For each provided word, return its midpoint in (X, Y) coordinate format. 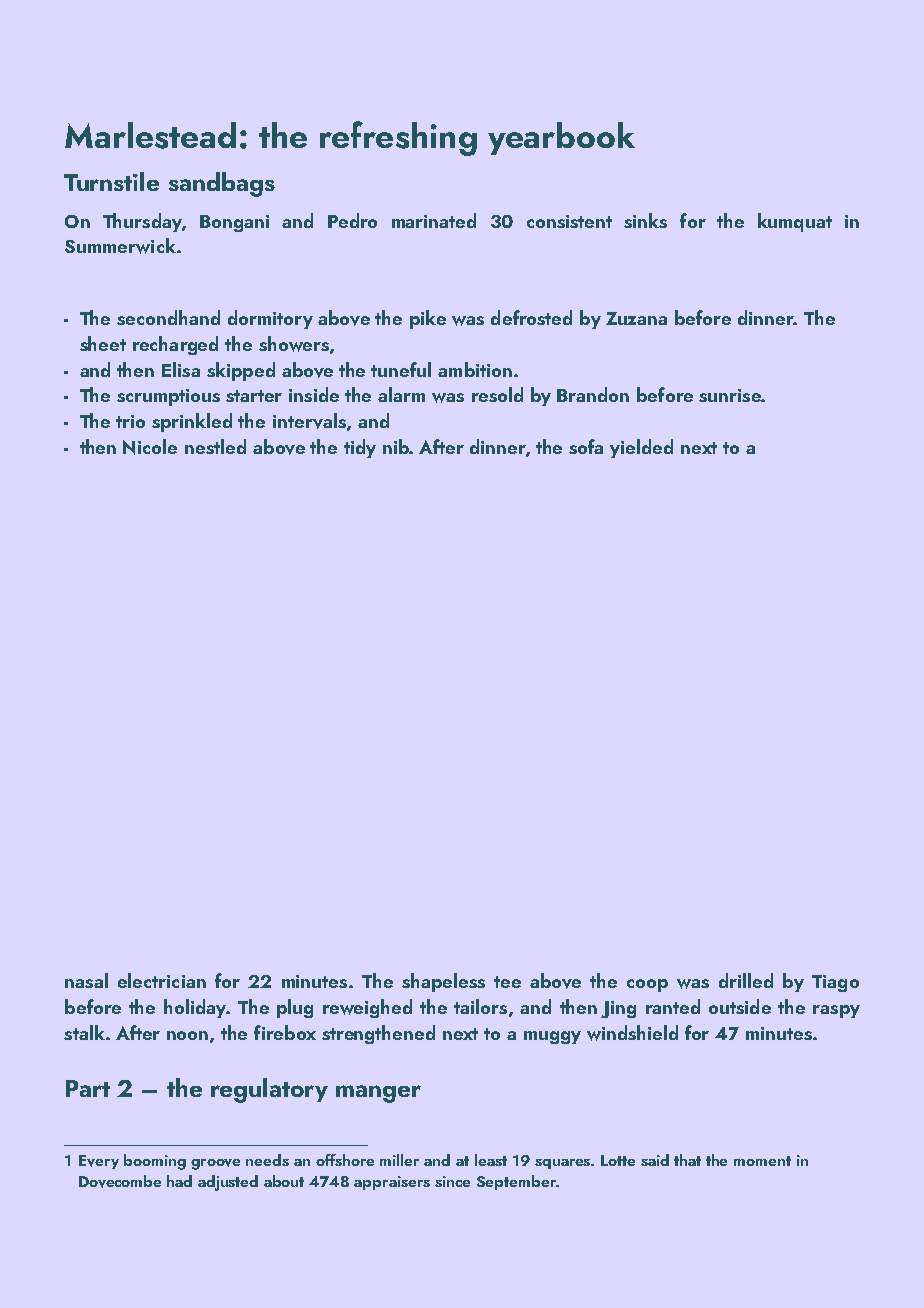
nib (396, 446)
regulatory (269, 1090)
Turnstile (111, 181)
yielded (641, 448)
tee (507, 982)
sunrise (730, 395)
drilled (746, 980)
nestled (215, 446)
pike (428, 319)
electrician (162, 980)
